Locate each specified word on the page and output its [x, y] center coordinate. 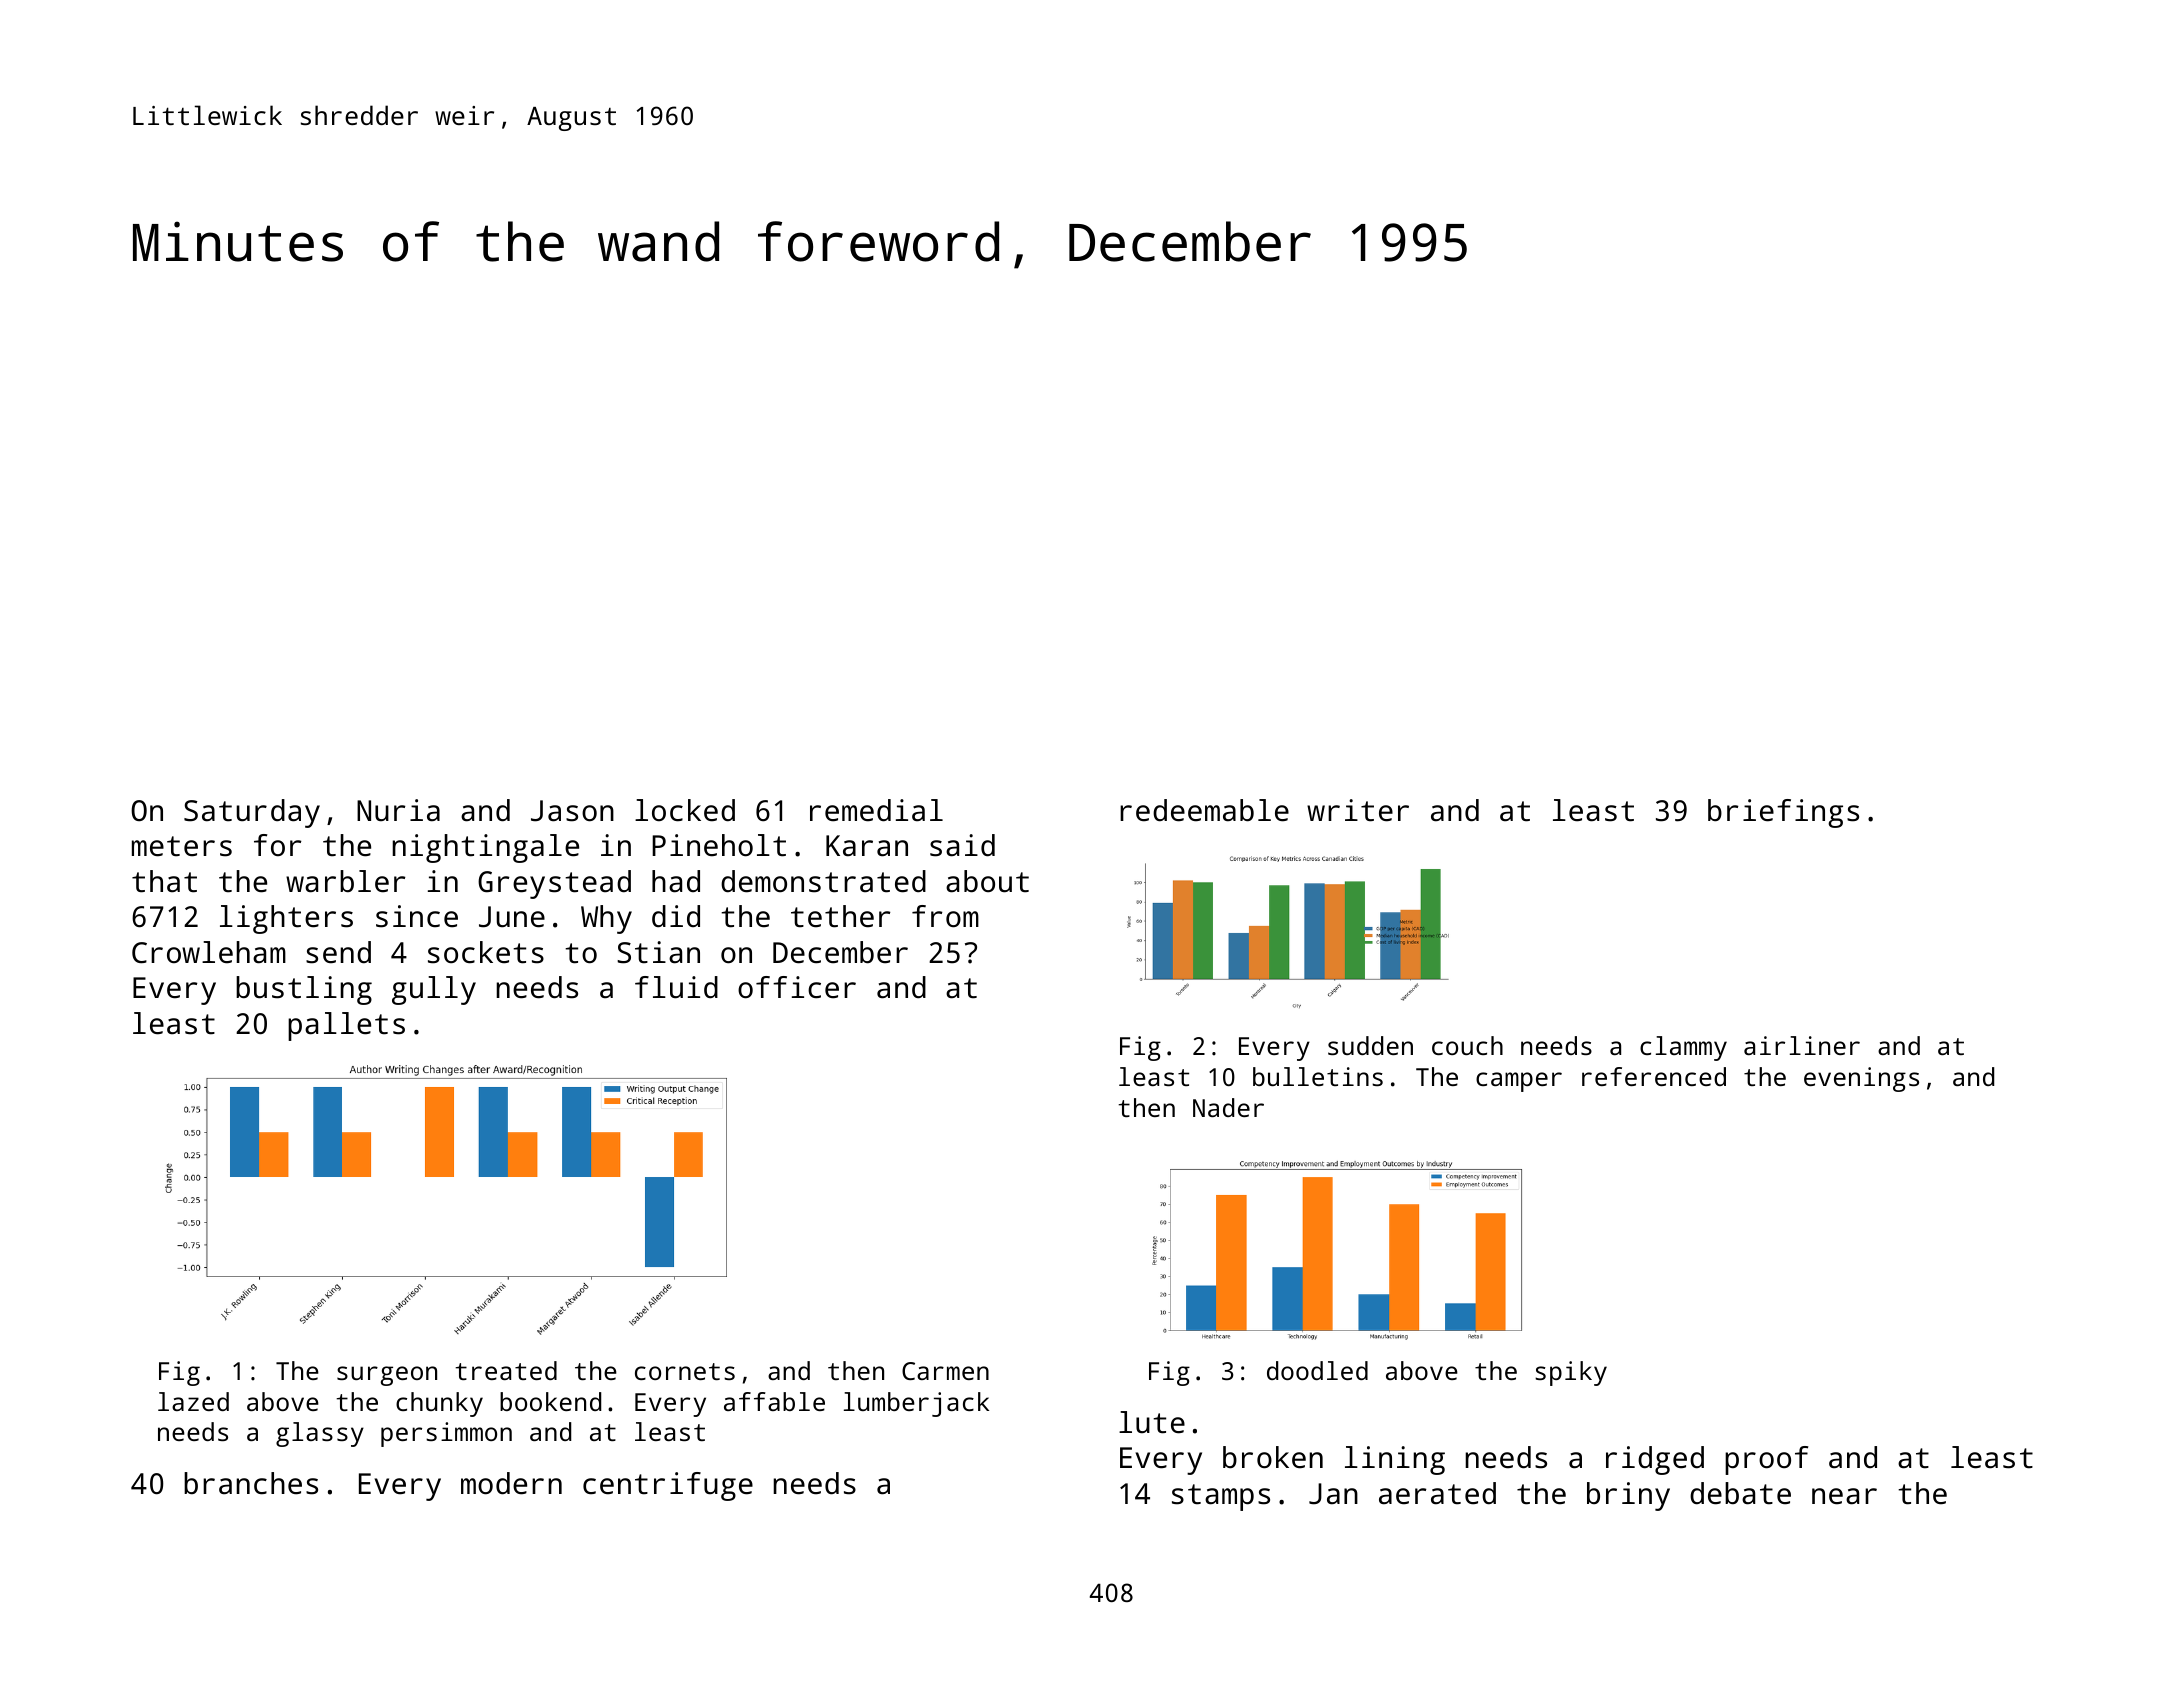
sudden [1370, 1045]
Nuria [398, 810]
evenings [1861, 1079]
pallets [346, 1026]
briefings [1783, 813]
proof [1766, 1460]
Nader [1228, 1107]
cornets [685, 1371]
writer [1358, 810]
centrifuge [668, 1486]
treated [506, 1370]
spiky [1571, 1373]
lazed [193, 1401]
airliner [1802, 1045]
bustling [304, 990]
